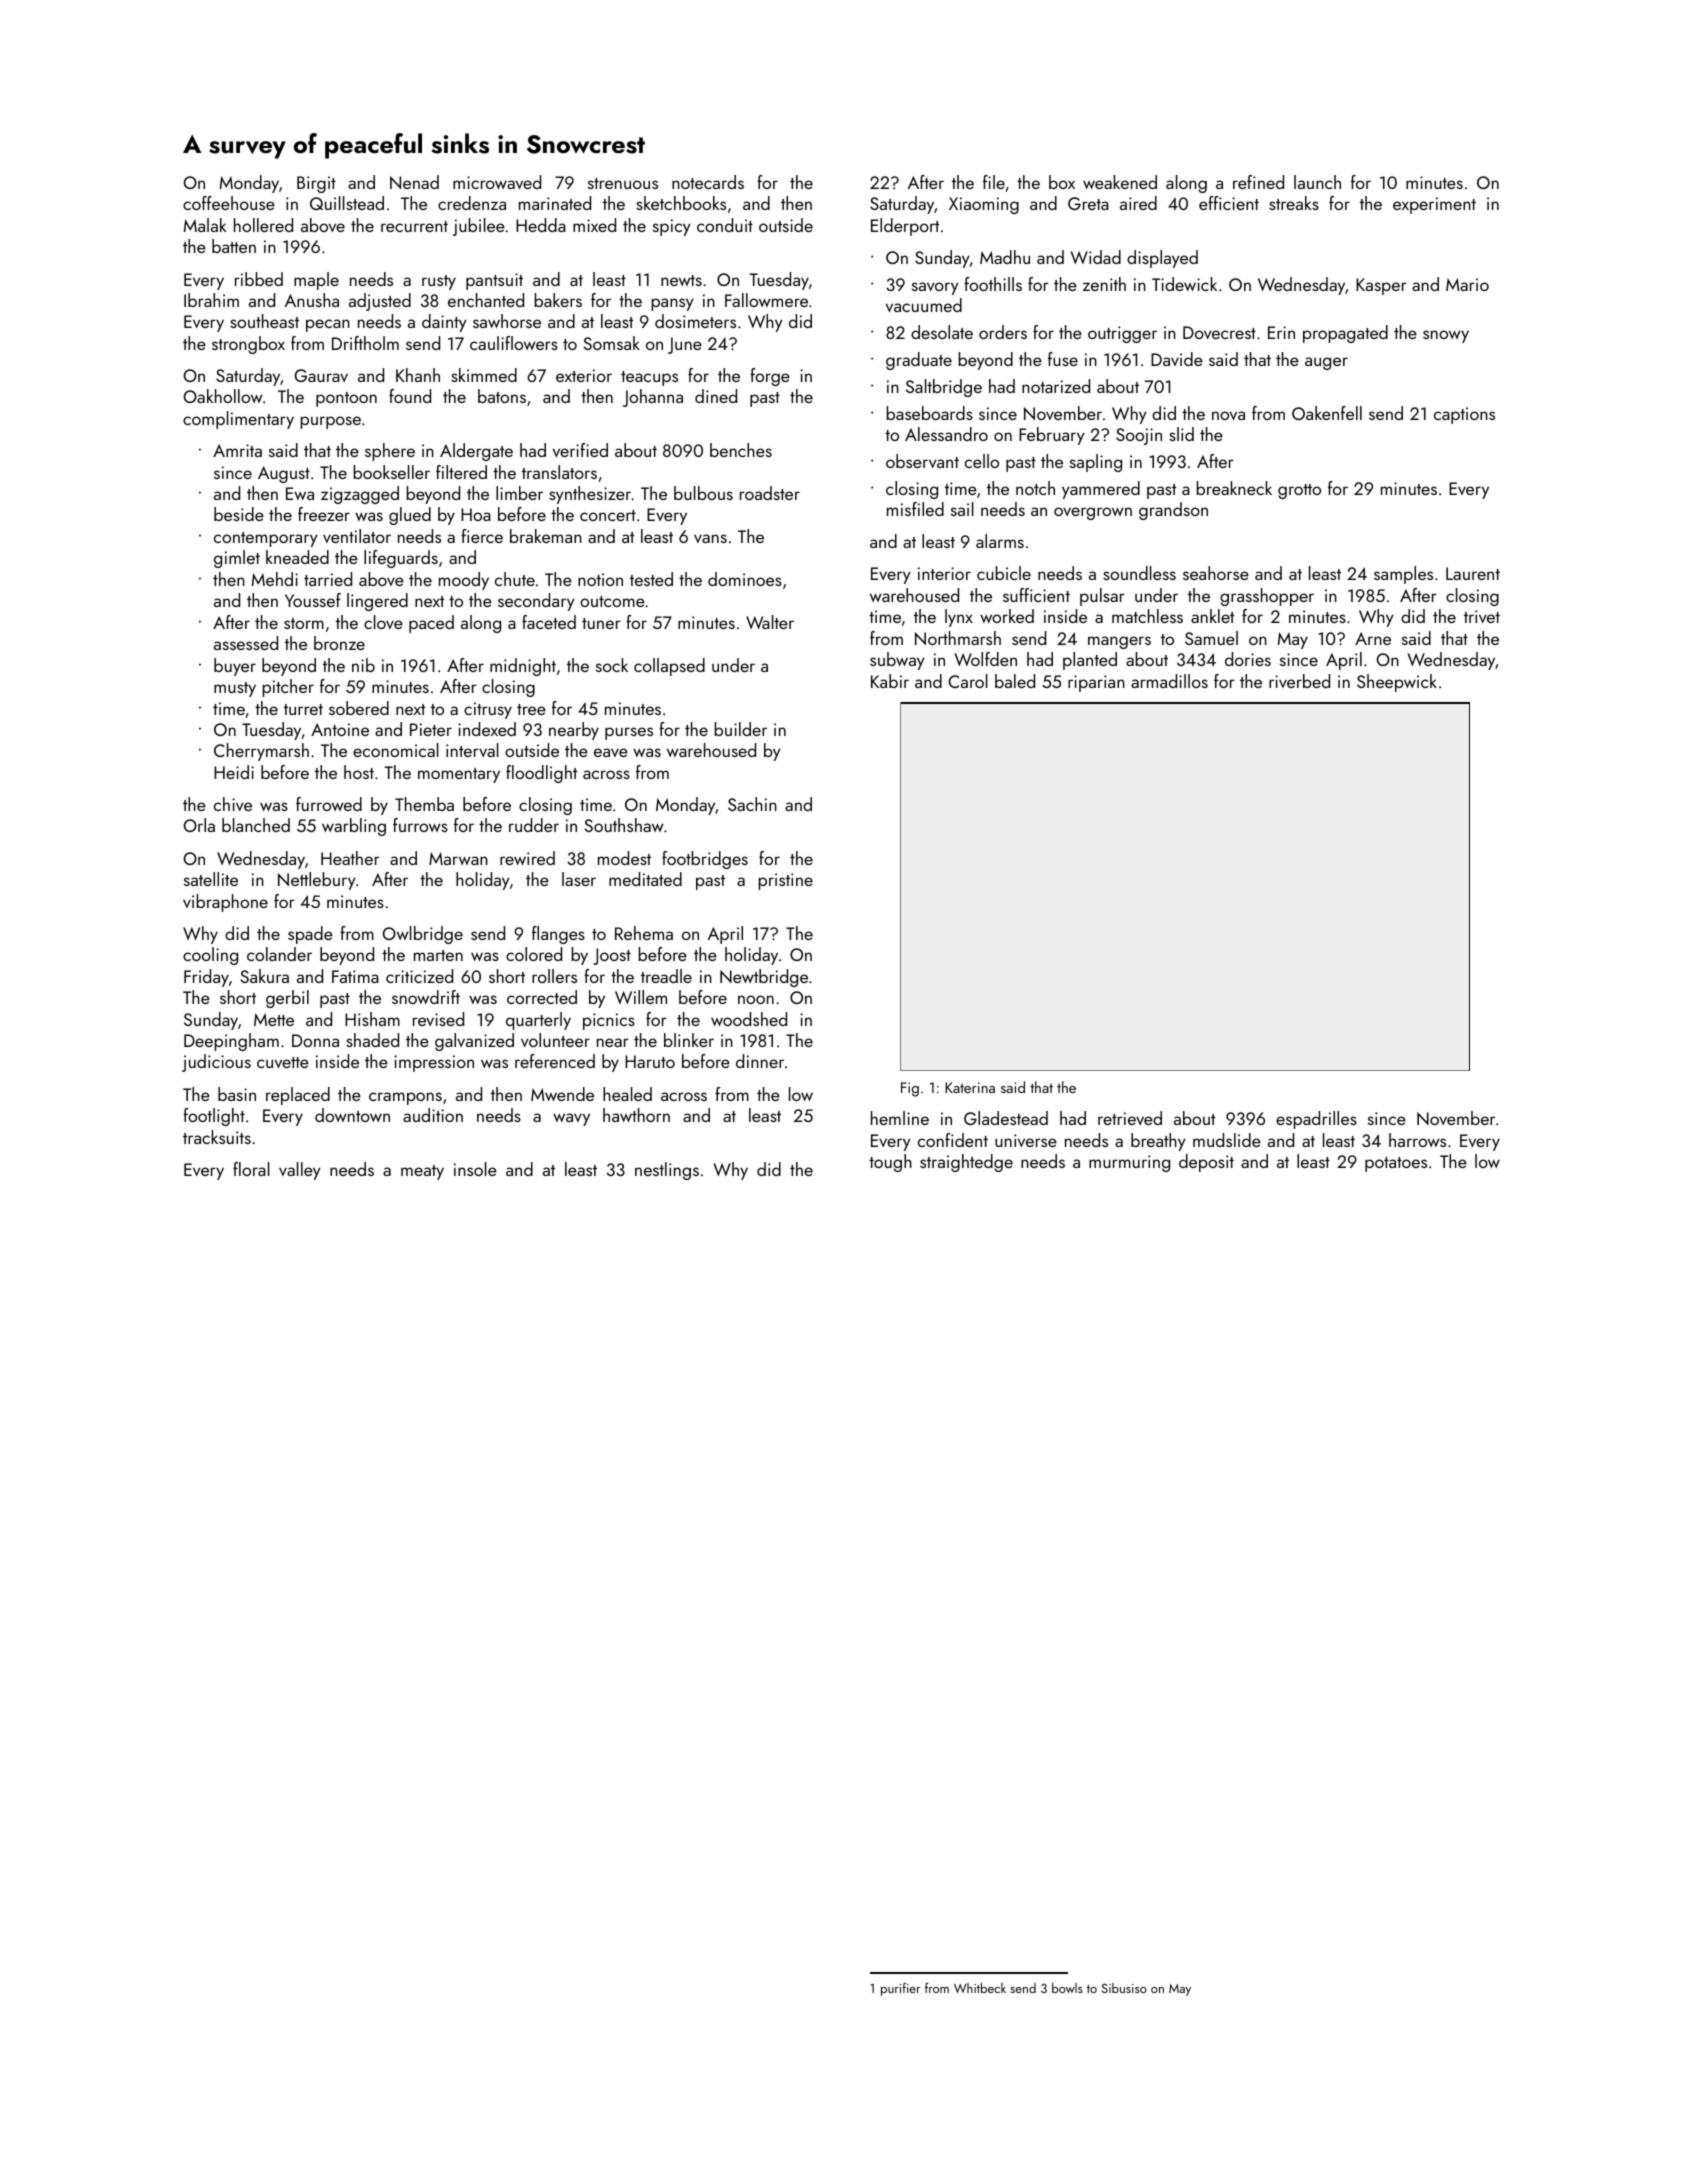 This image has width=1683, height=2178. What do you see at coordinates (1396, 1164) in the image?
I see `potatoes` at bounding box center [1396, 1164].
